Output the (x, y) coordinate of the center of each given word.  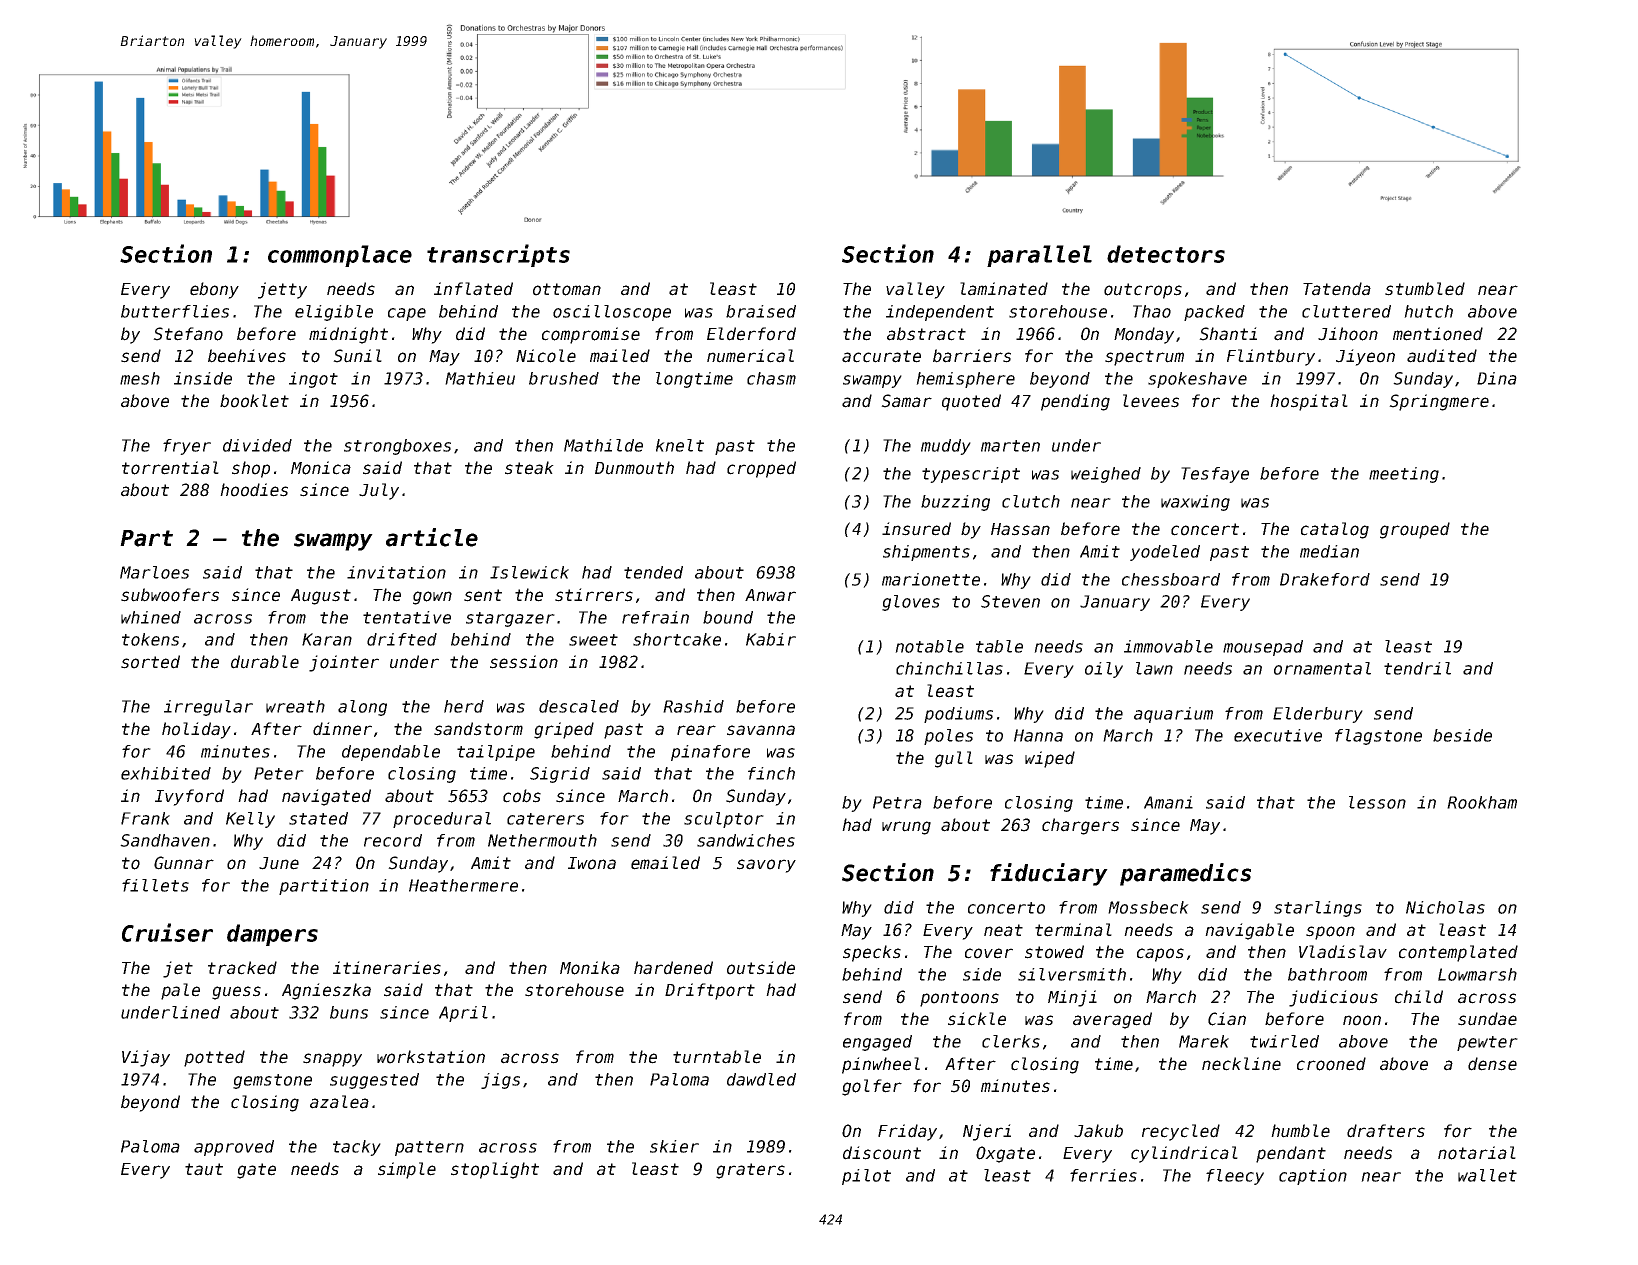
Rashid (693, 706)
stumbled (1425, 289)
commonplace (340, 256)
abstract (926, 334)
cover (989, 953)
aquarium (1173, 715)
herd (464, 706)
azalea (339, 1102)
